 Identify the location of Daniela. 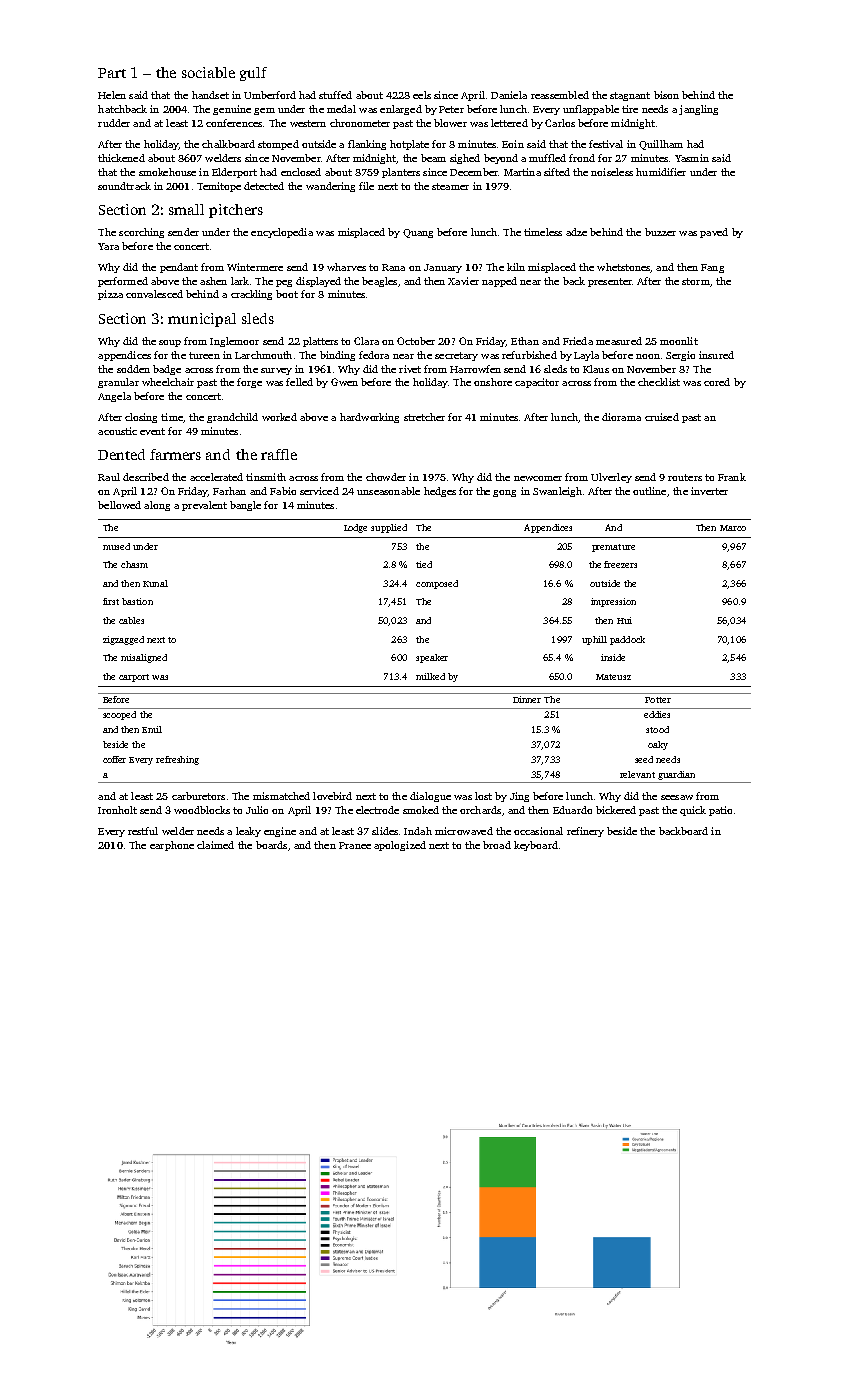
(509, 95).
